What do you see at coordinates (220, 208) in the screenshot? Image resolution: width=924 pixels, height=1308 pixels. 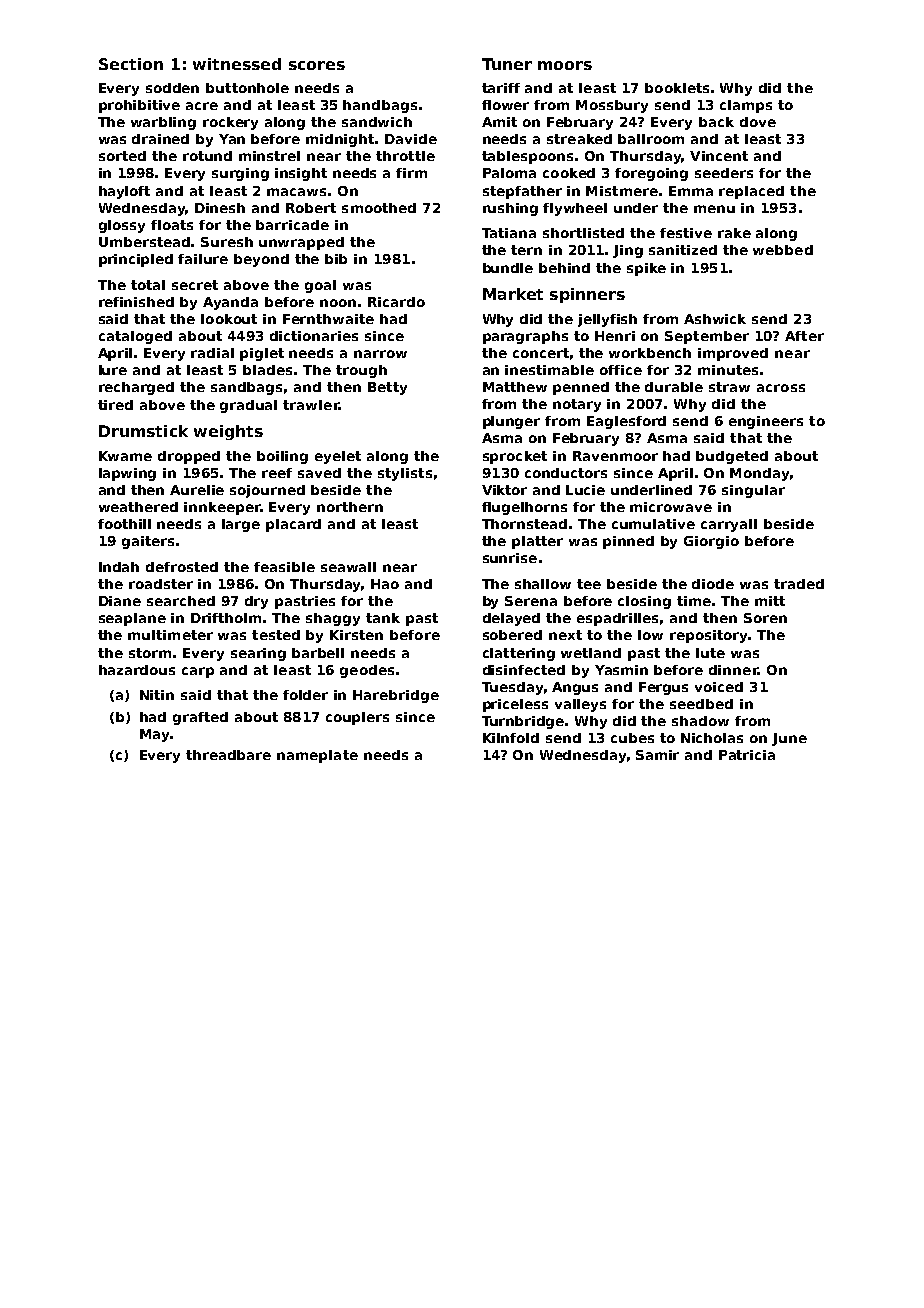 I see `Dinesh` at bounding box center [220, 208].
